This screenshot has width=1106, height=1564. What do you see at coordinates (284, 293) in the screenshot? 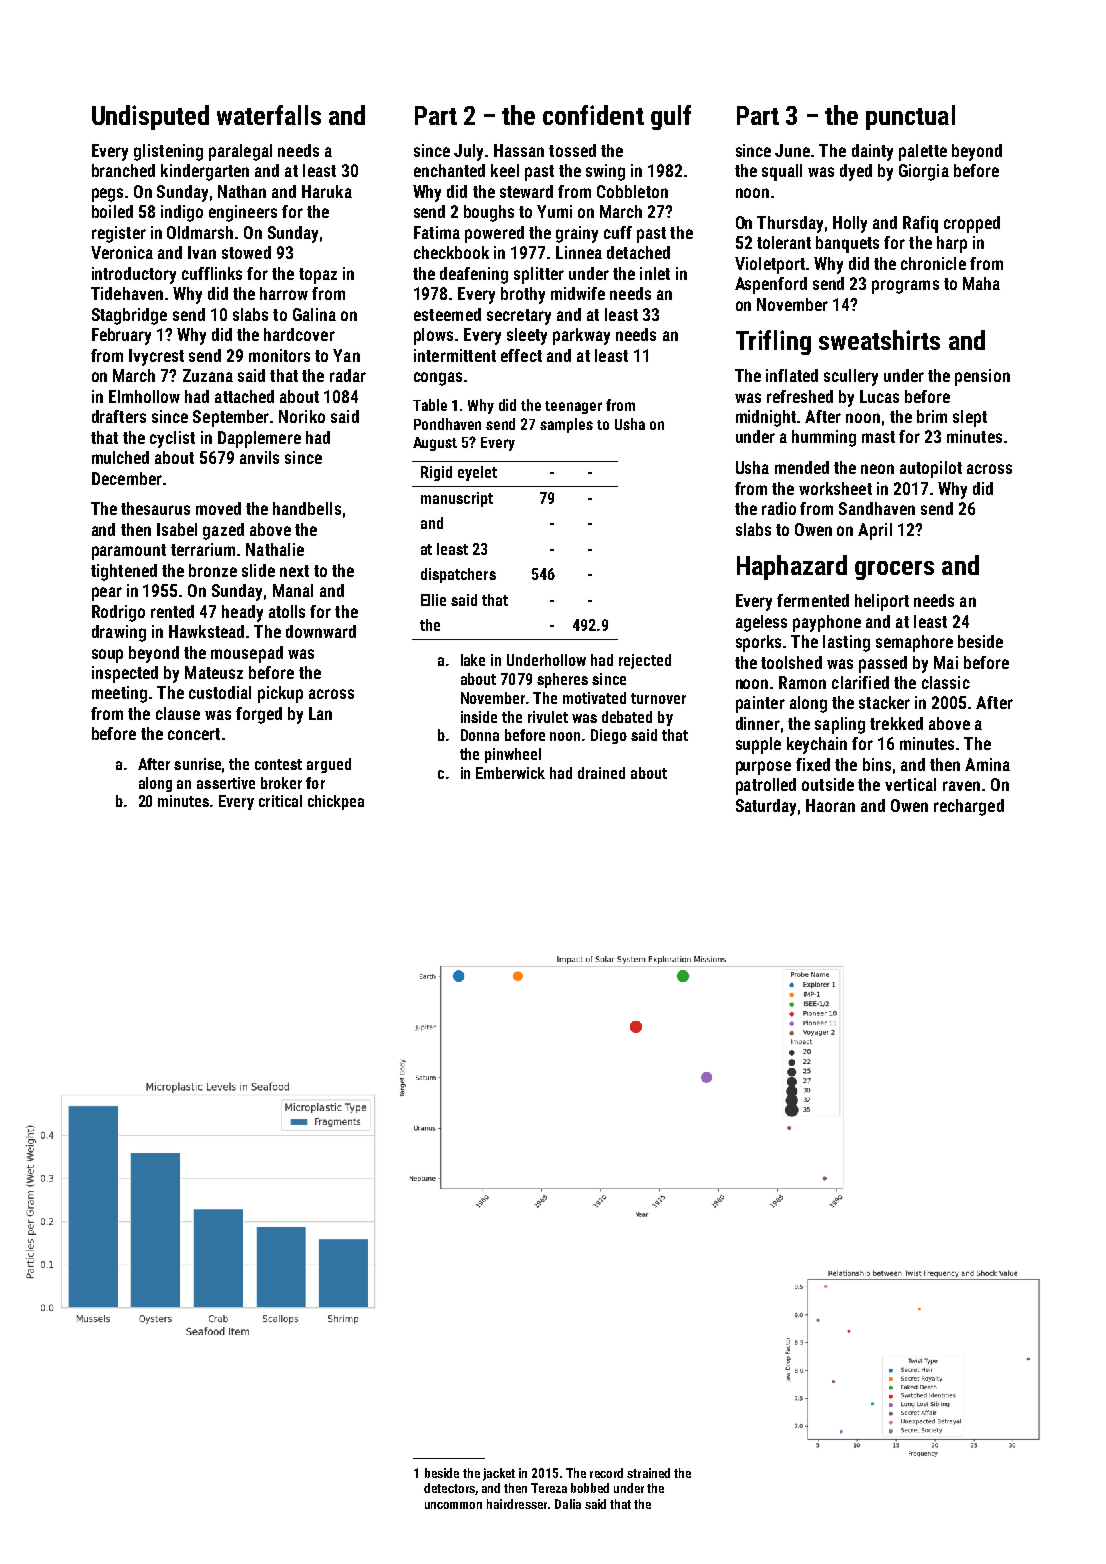
I see `harrow` at bounding box center [284, 293].
